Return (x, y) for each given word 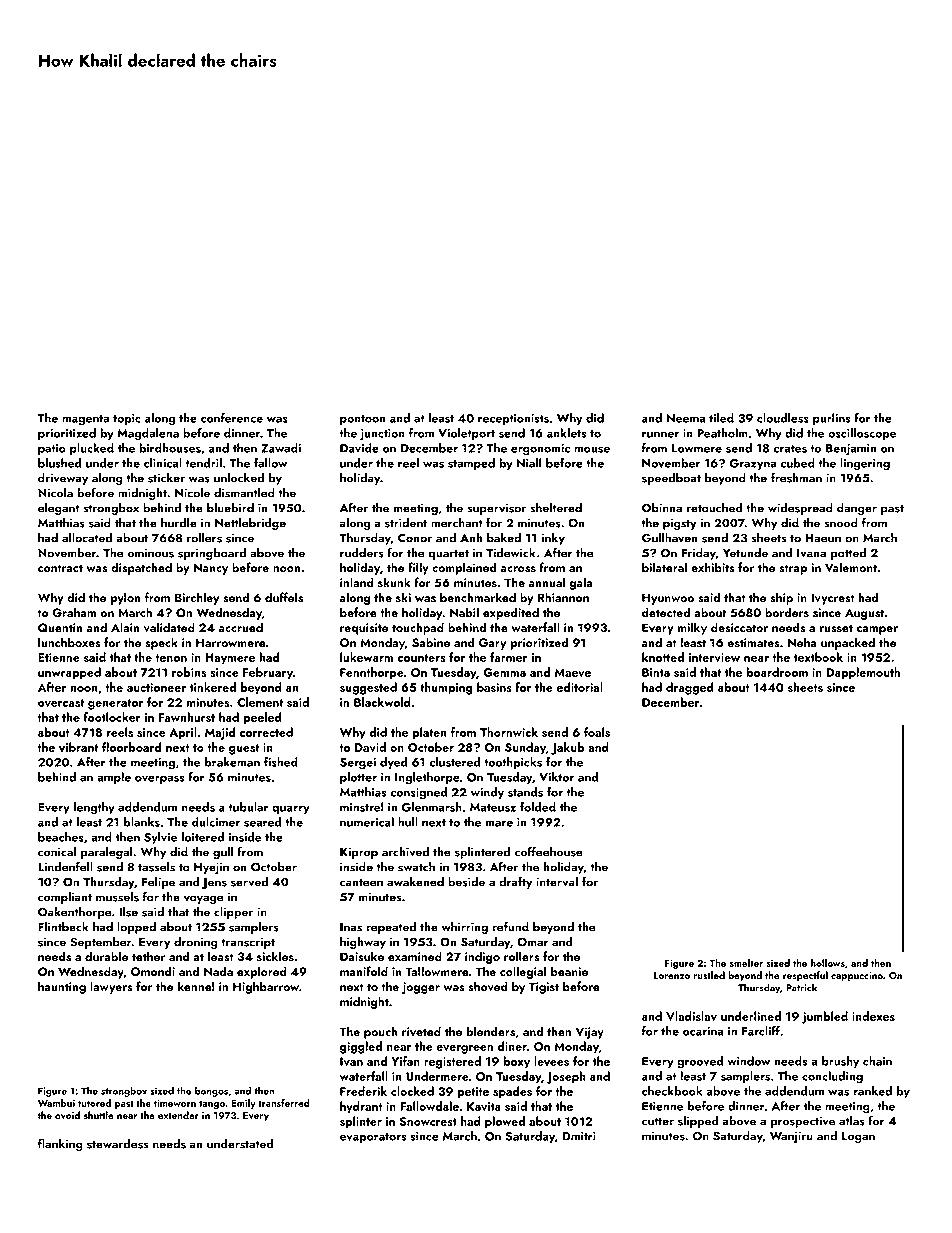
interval (557, 882)
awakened (415, 882)
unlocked (239, 478)
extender (178, 1115)
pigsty (680, 524)
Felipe (158, 883)
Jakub (568, 748)
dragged (690, 688)
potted (848, 554)
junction (382, 435)
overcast (61, 703)
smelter (746, 963)
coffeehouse (549, 851)
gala (581, 583)
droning (196, 943)
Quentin (60, 627)
